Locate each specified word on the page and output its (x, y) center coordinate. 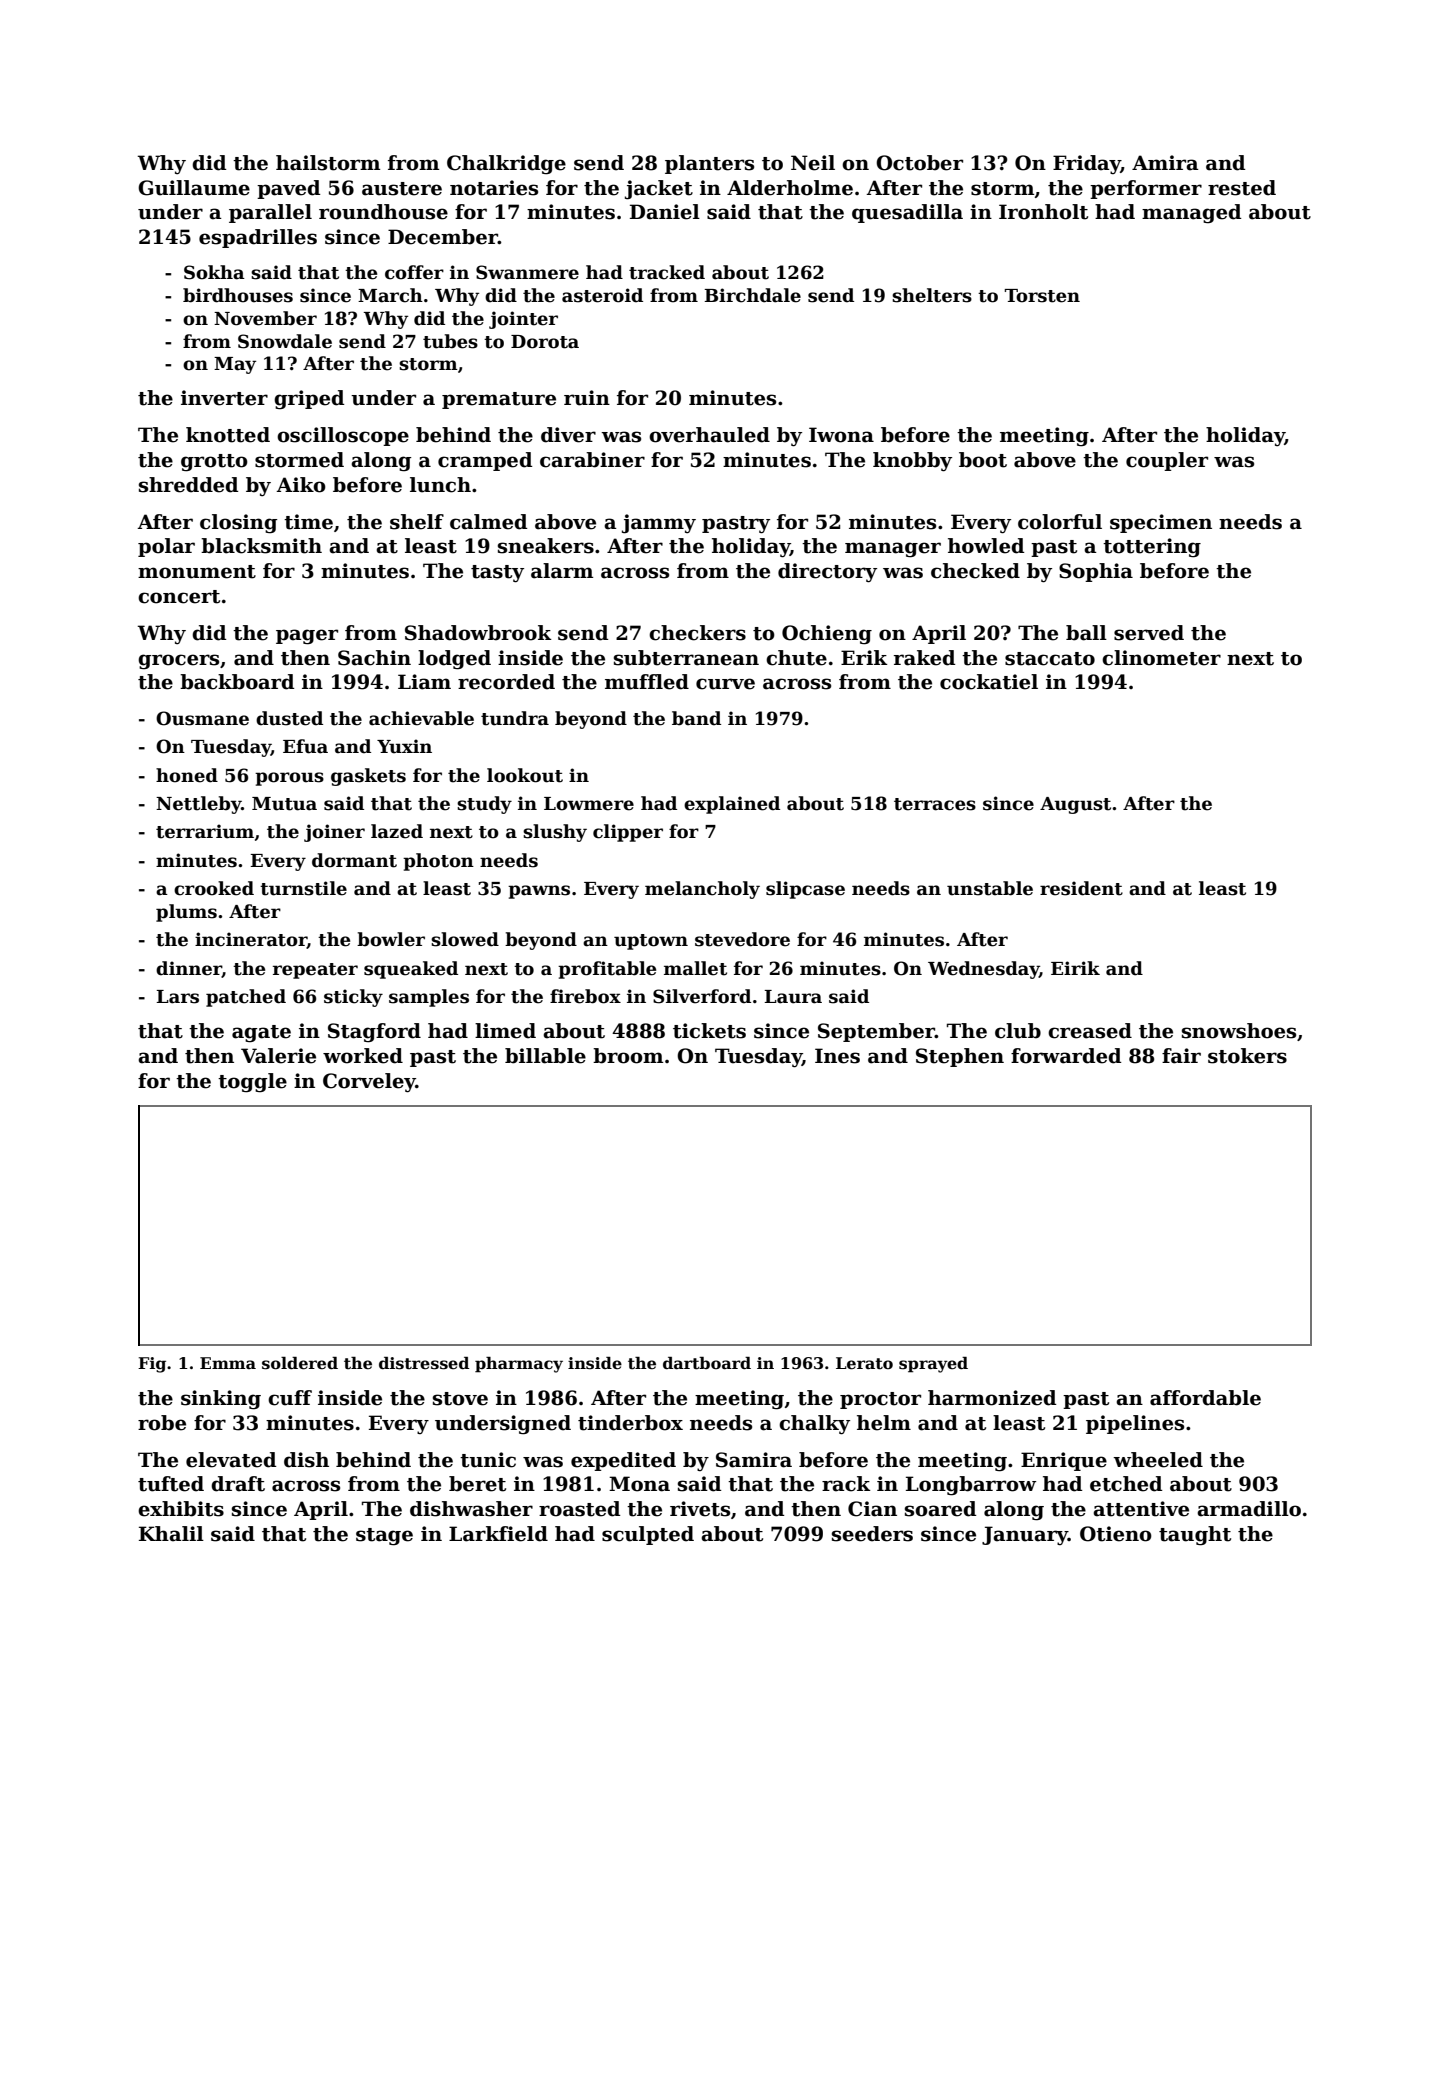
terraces (935, 804)
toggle (252, 1083)
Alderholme (790, 188)
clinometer (1161, 658)
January (1025, 1535)
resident (1081, 888)
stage (384, 1537)
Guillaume (194, 188)
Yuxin (404, 746)
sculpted (648, 1535)
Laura (793, 997)
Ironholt (1043, 212)
